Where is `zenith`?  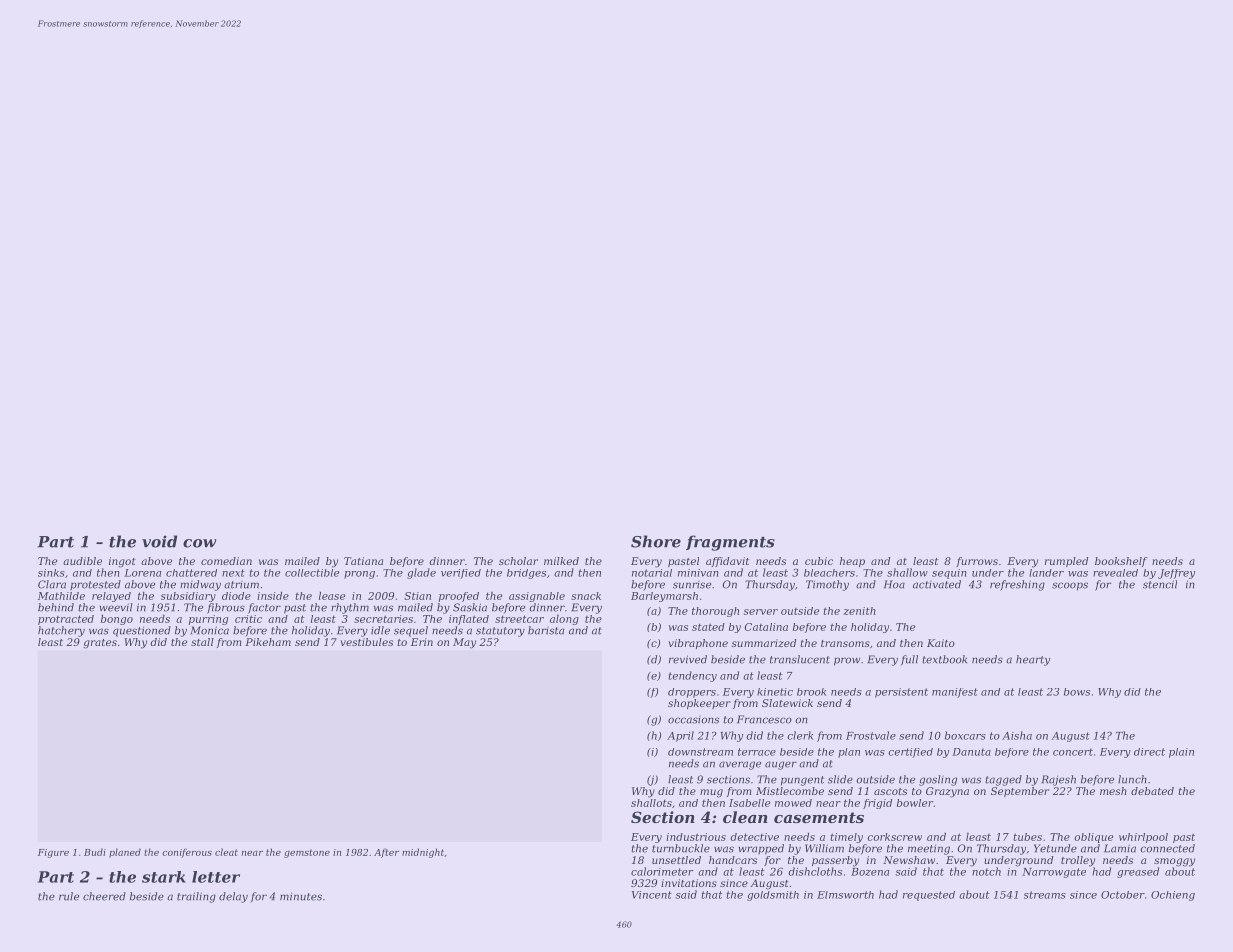
zenith is located at coordinates (859, 611).
